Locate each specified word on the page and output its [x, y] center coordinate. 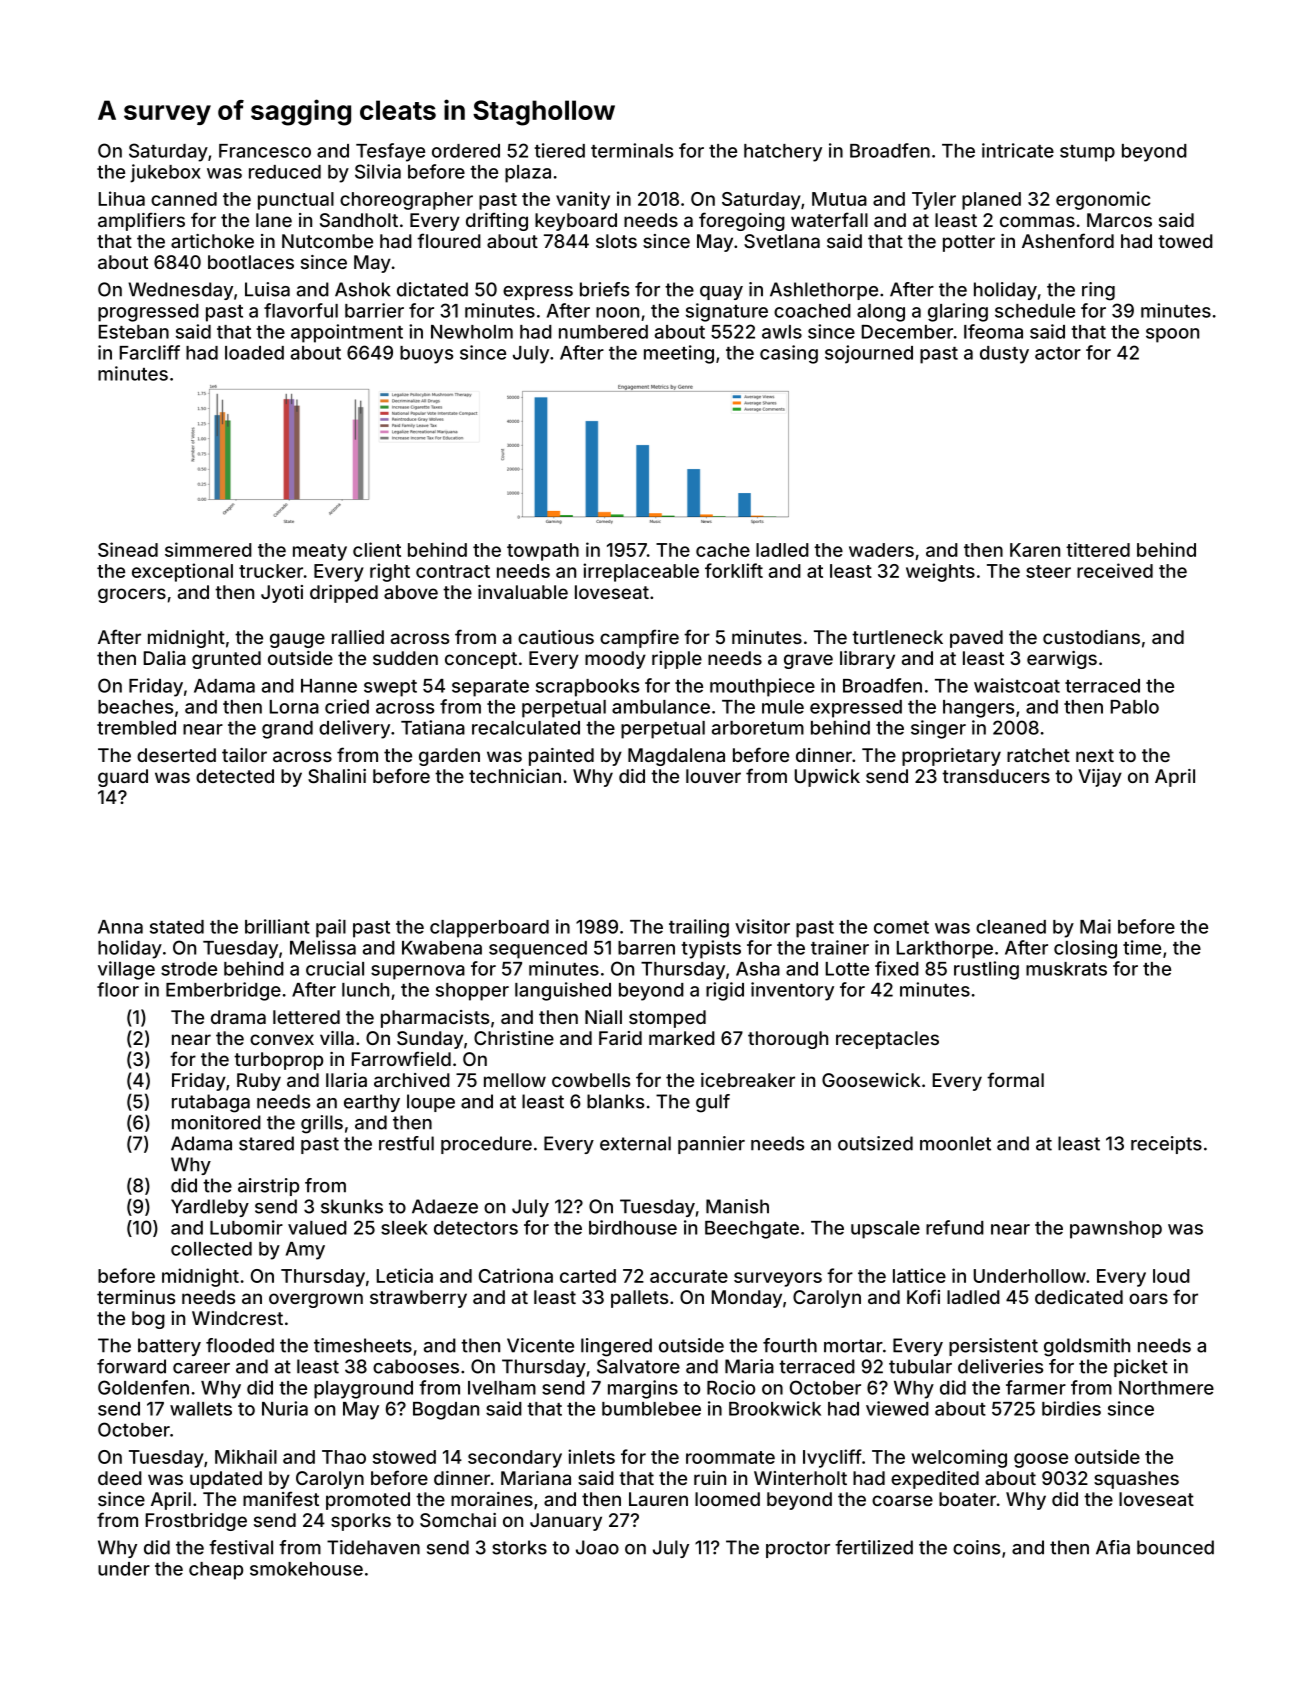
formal [1015, 1079]
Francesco [265, 151]
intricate [1018, 150]
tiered [559, 150]
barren [646, 948]
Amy [305, 1251]
